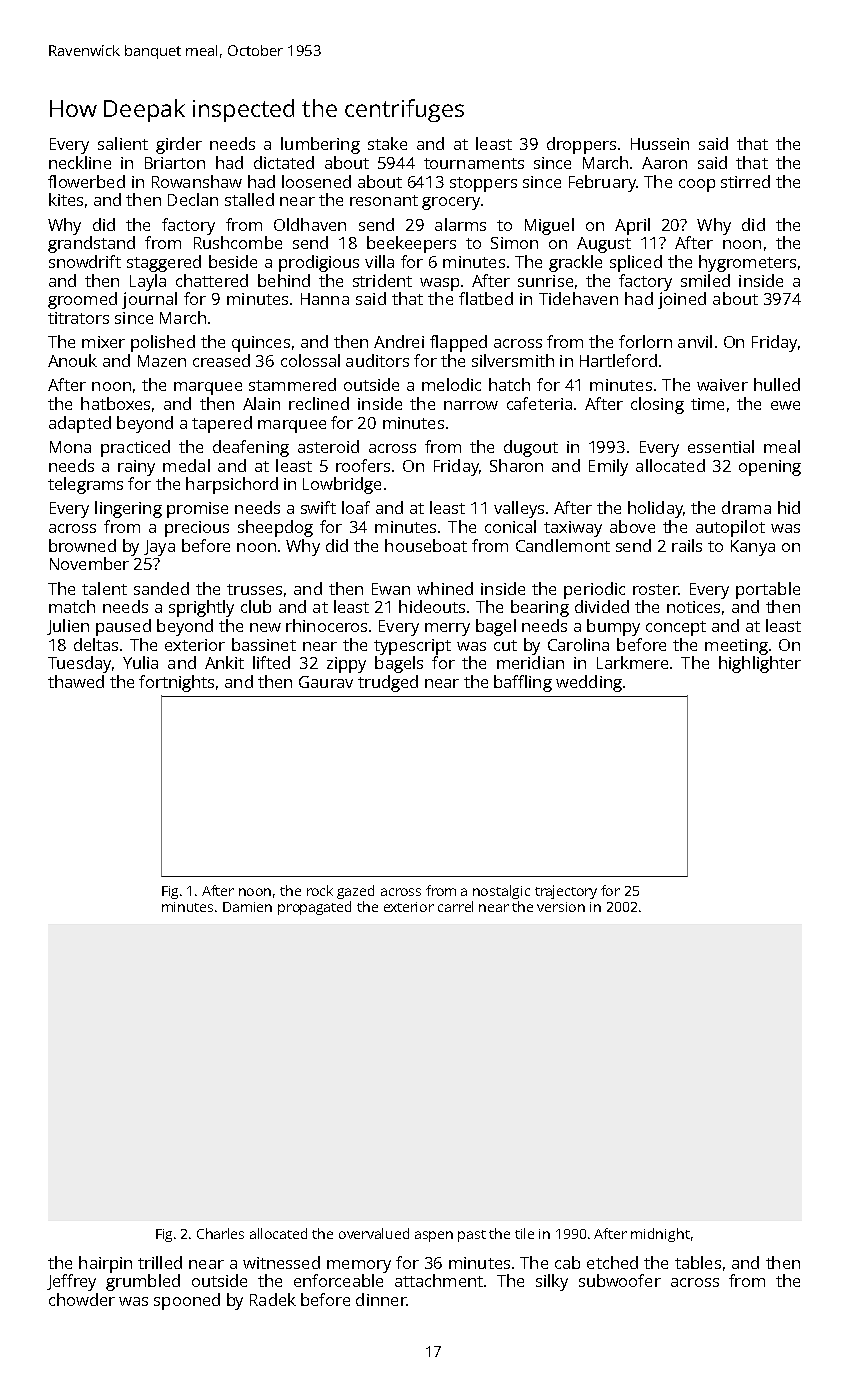 This image has height=1400, width=849. Describe the element at coordinates (768, 590) in the image. I see `portable` at that location.
